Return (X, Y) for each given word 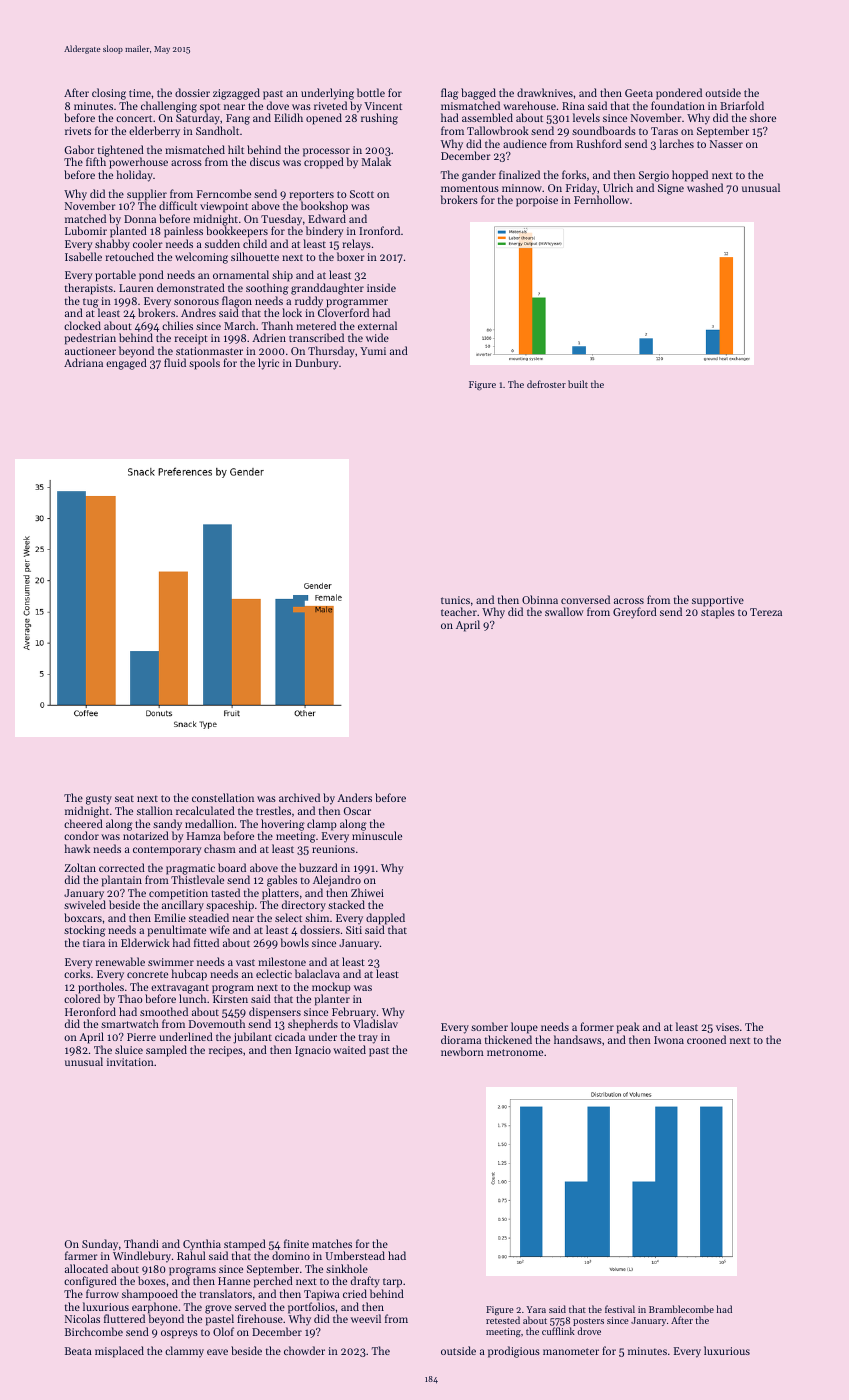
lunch (192, 999)
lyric (268, 364)
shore (763, 117)
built (578, 384)
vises (727, 1027)
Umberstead (355, 1255)
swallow (564, 611)
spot (210, 108)
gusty (99, 800)
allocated (86, 1268)
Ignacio (313, 1051)
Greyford (635, 613)
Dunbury (316, 364)
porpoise (537, 201)
